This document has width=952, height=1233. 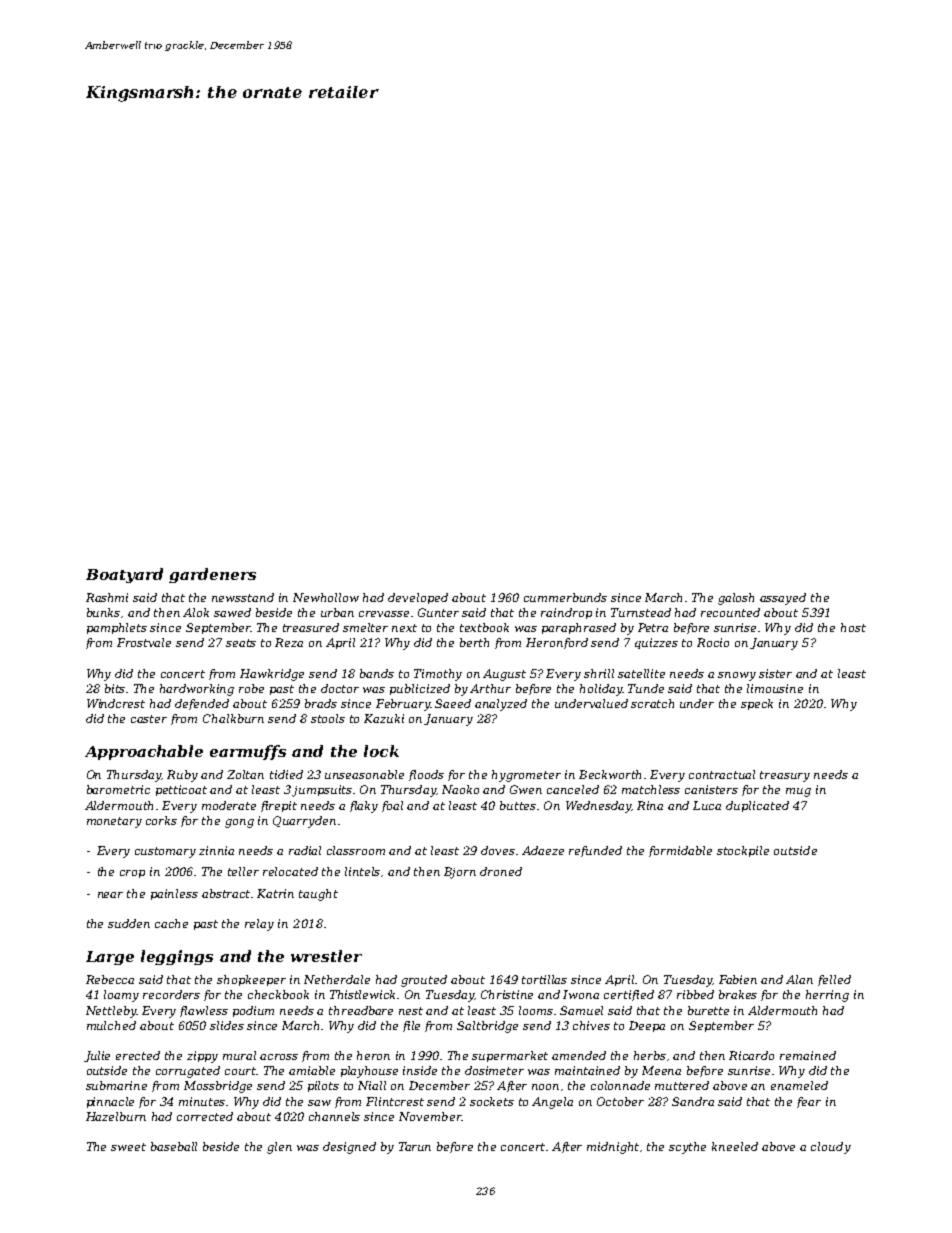 I want to click on gardeners, so click(x=212, y=575).
